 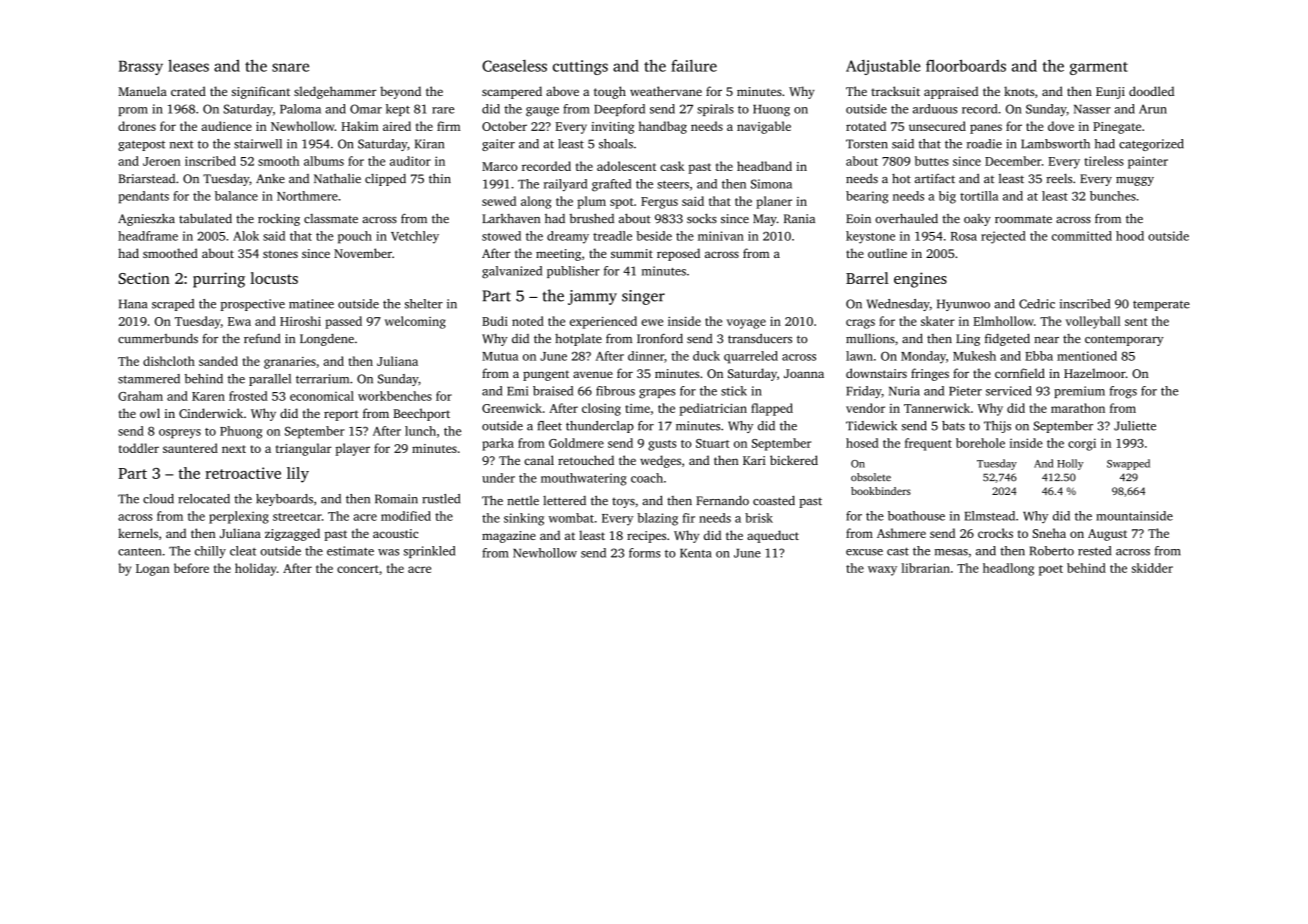 What do you see at coordinates (938, 321) in the page?
I see `skater` at bounding box center [938, 321].
